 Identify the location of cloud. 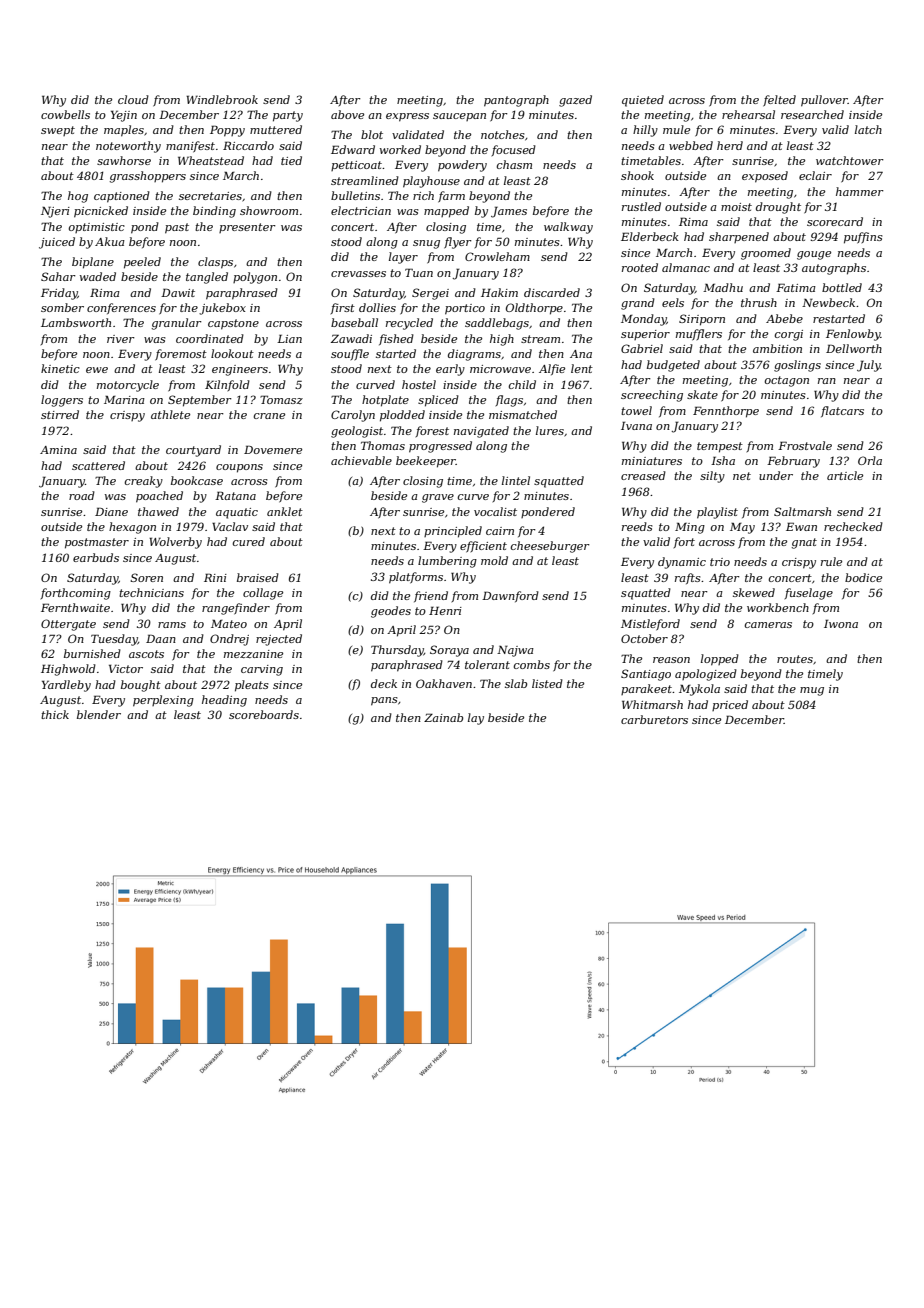
(133, 99).
